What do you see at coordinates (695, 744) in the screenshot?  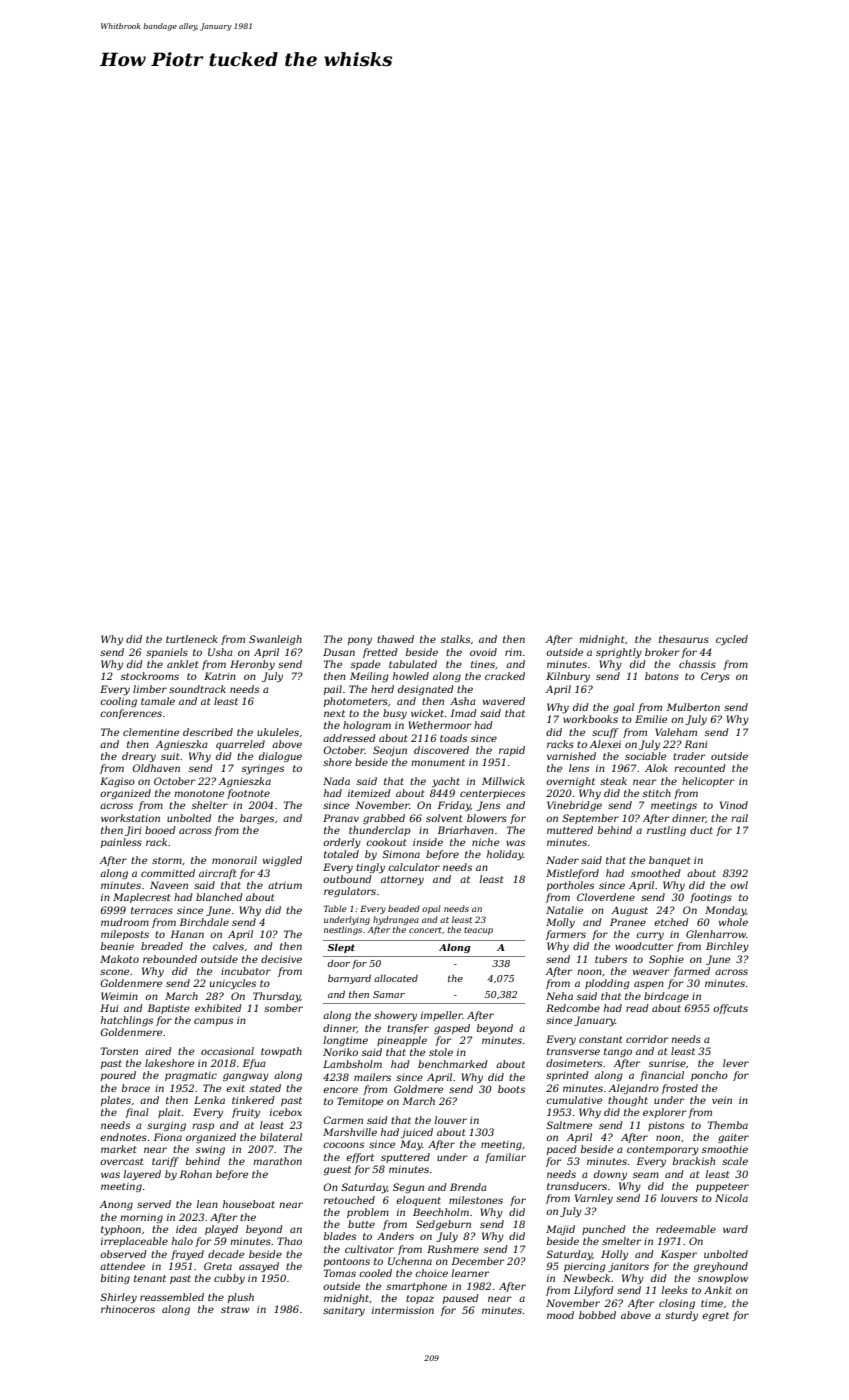 I see `Rani` at bounding box center [695, 744].
